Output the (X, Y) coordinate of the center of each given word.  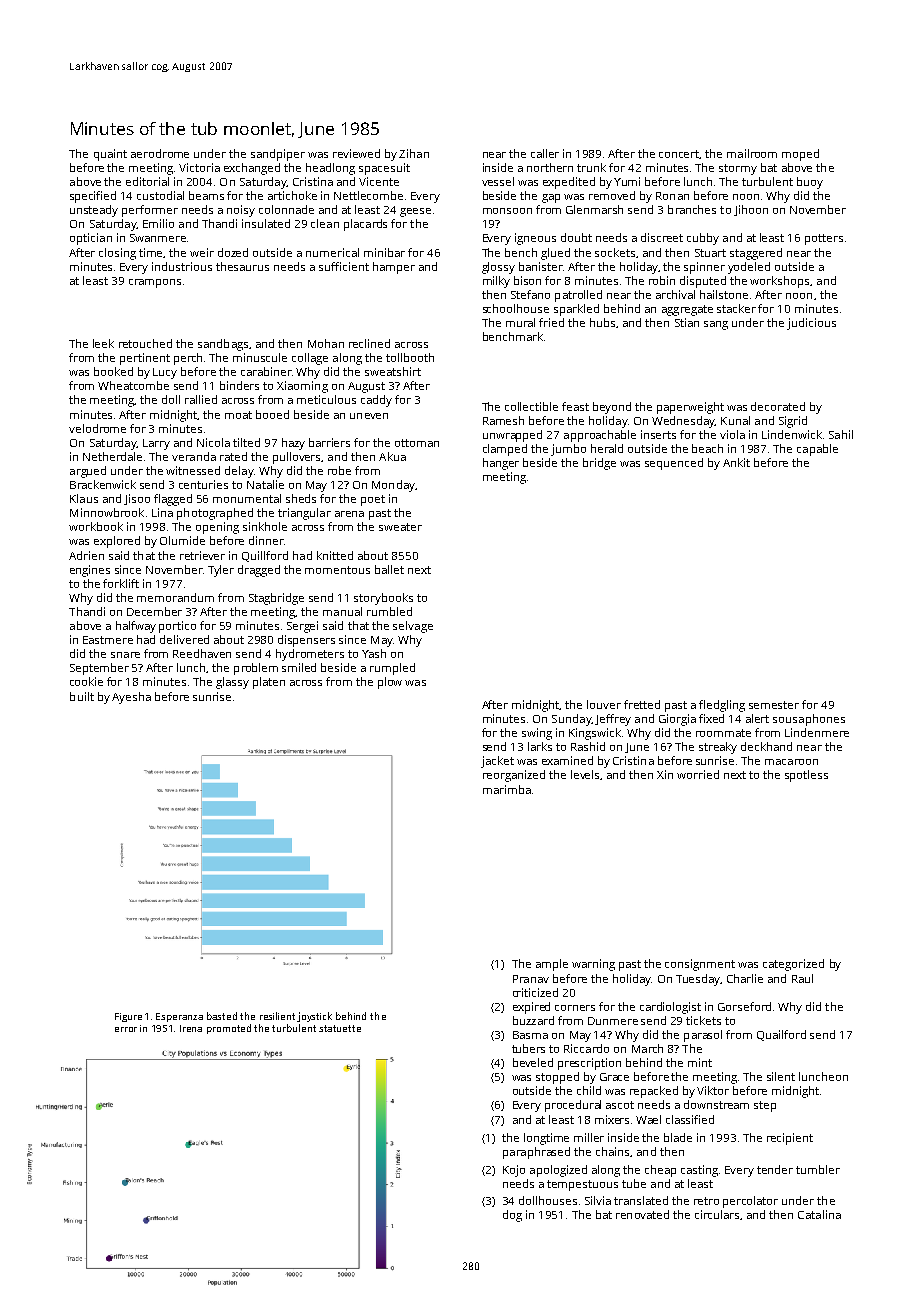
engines (90, 571)
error (126, 1029)
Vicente (379, 181)
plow (390, 683)
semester (774, 705)
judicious (811, 324)
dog (512, 1216)
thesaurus (242, 266)
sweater (400, 527)
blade (678, 1137)
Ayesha (131, 698)
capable (817, 450)
